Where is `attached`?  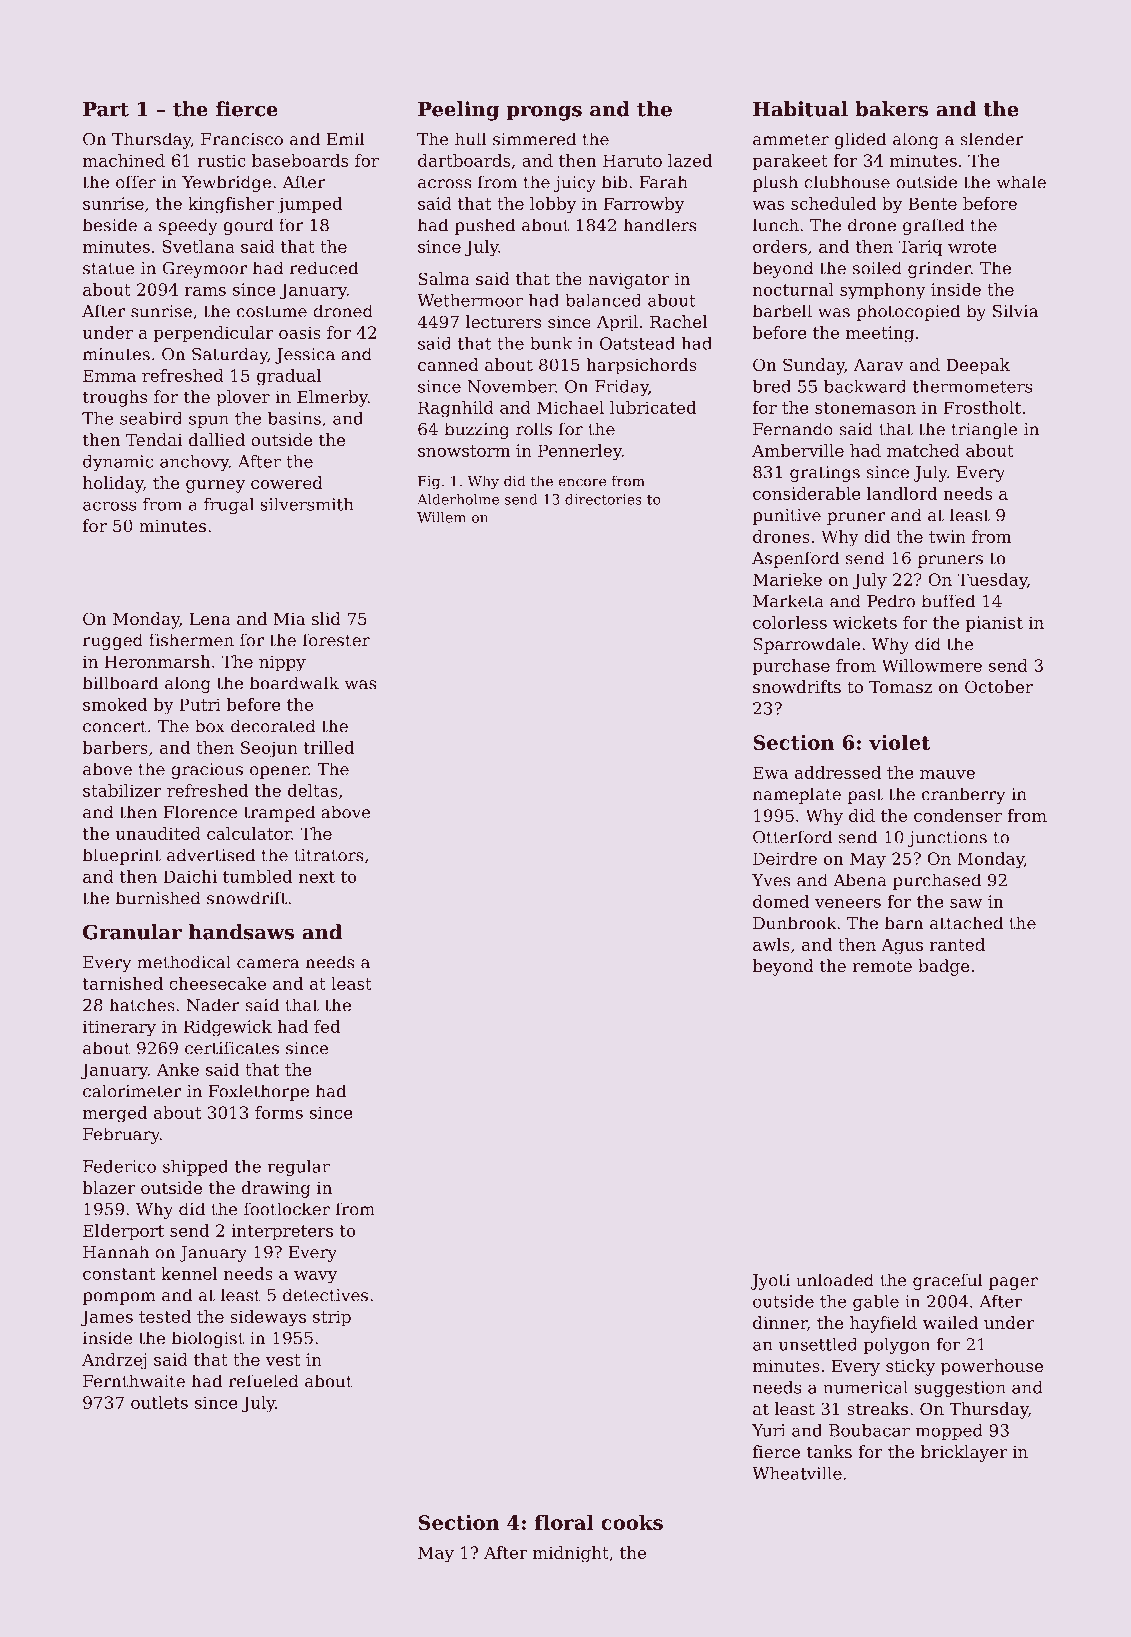
attached is located at coordinates (966, 923).
